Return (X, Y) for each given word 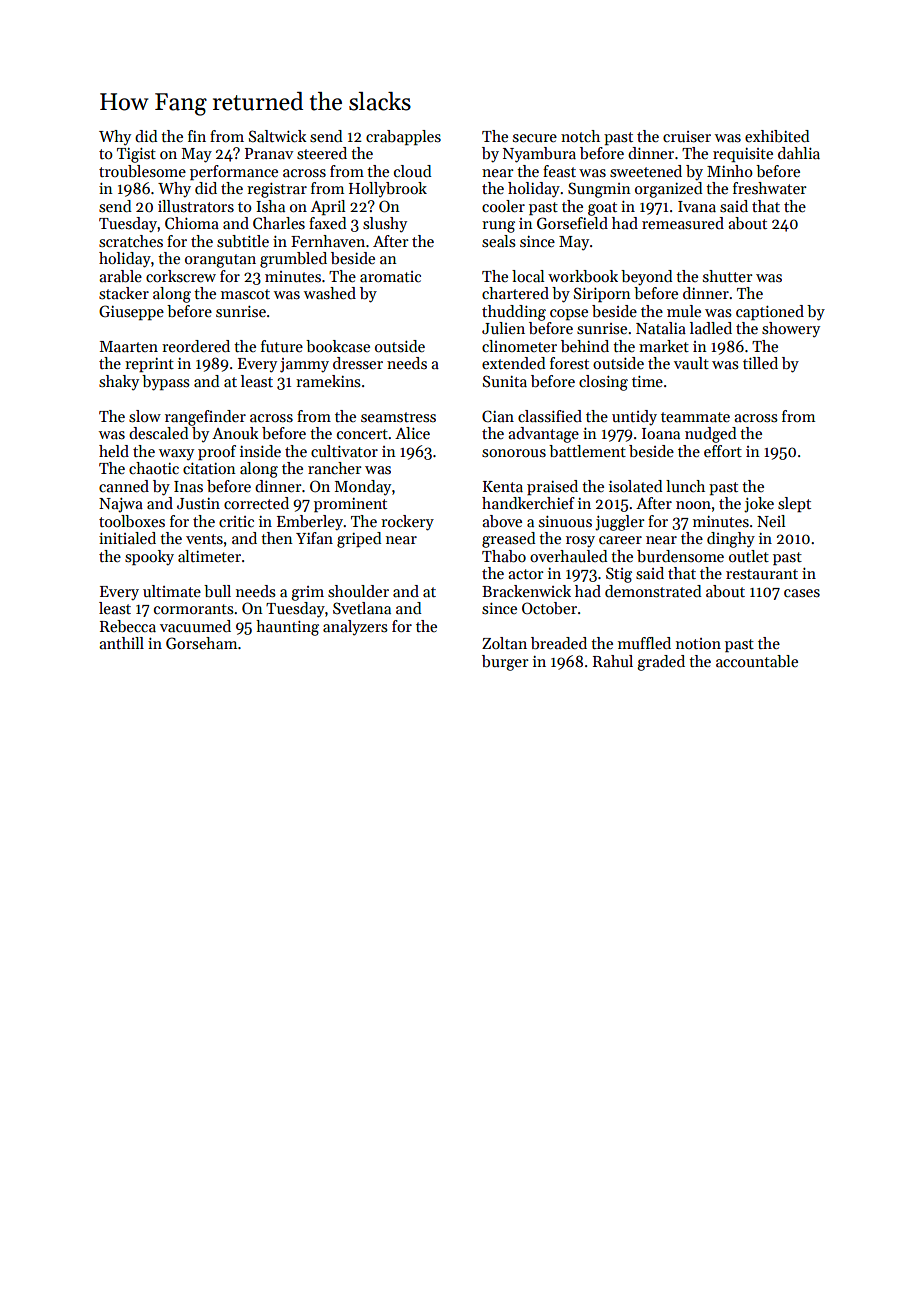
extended (514, 363)
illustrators (196, 206)
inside (260, 451)
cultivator (344, 451)
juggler (620, 523)
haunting (287, 628)
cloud (413, 171)
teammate (695, 417)
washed (330, 293)
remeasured (683, 223)
